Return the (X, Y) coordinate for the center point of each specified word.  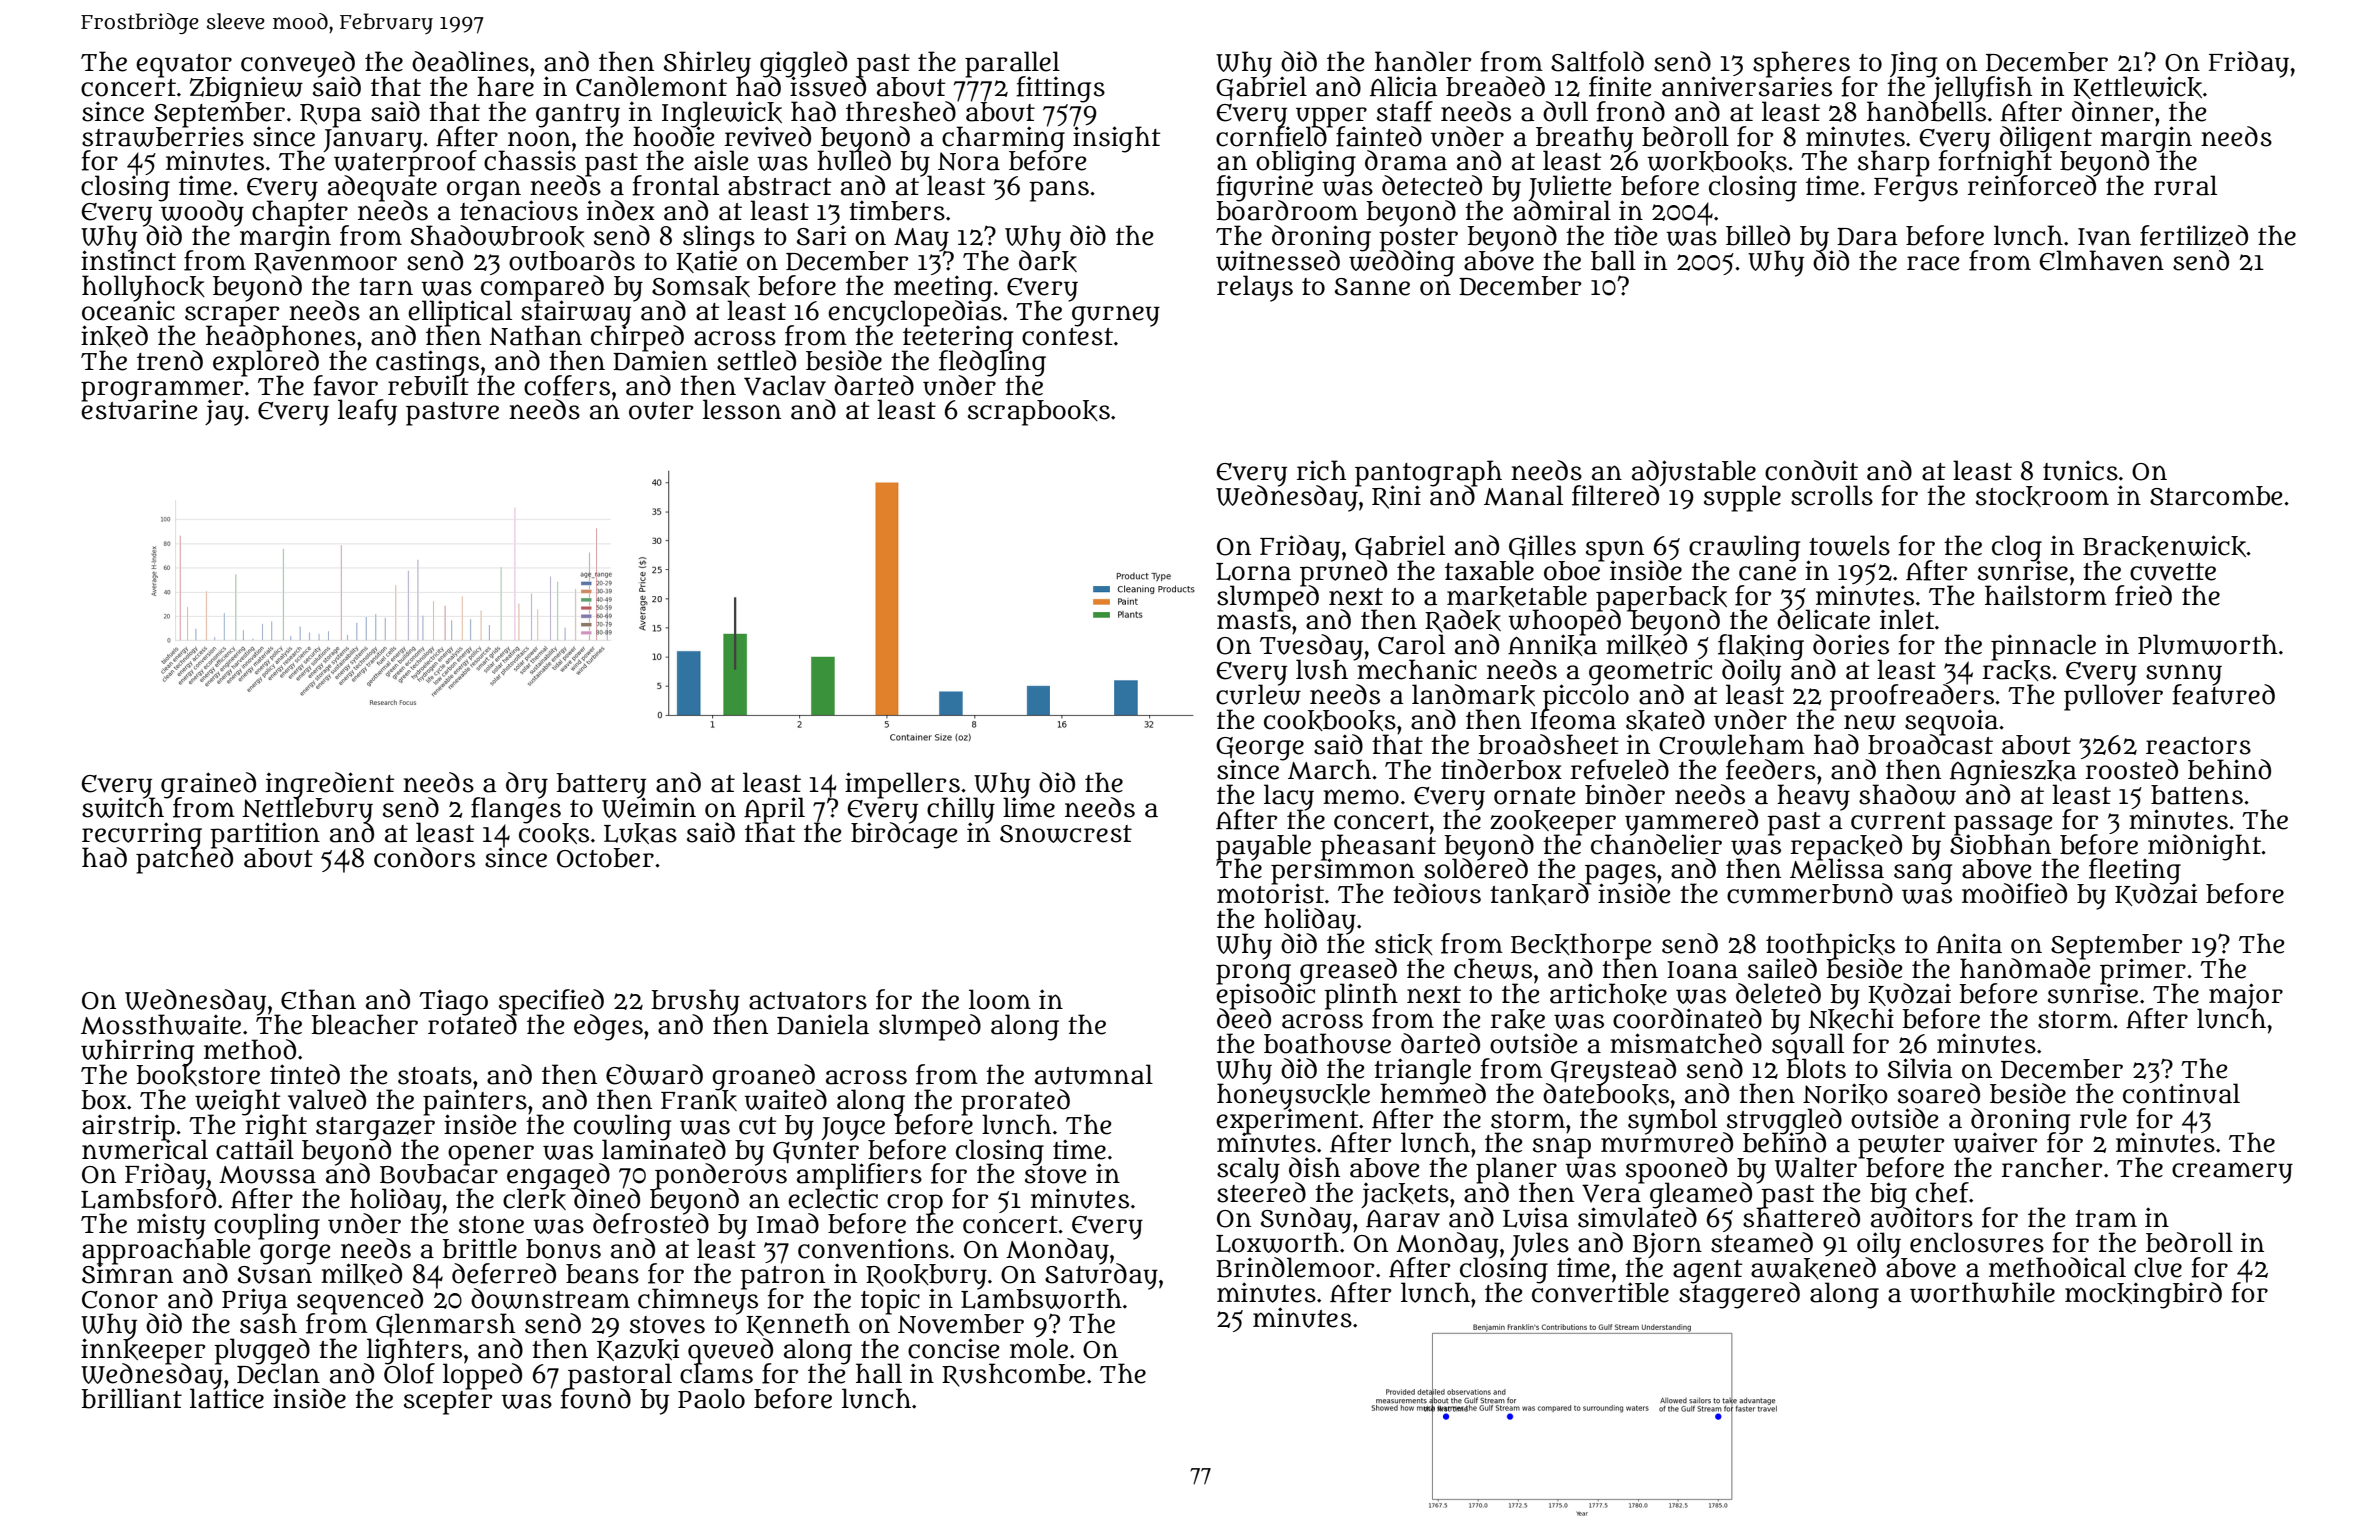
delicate (1823, 620)
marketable (1517, 596)
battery (601, 785)
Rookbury (926, 1276)
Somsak (701, 286)
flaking (1761, 647)
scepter (448, 1403)
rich (1321, 470)
